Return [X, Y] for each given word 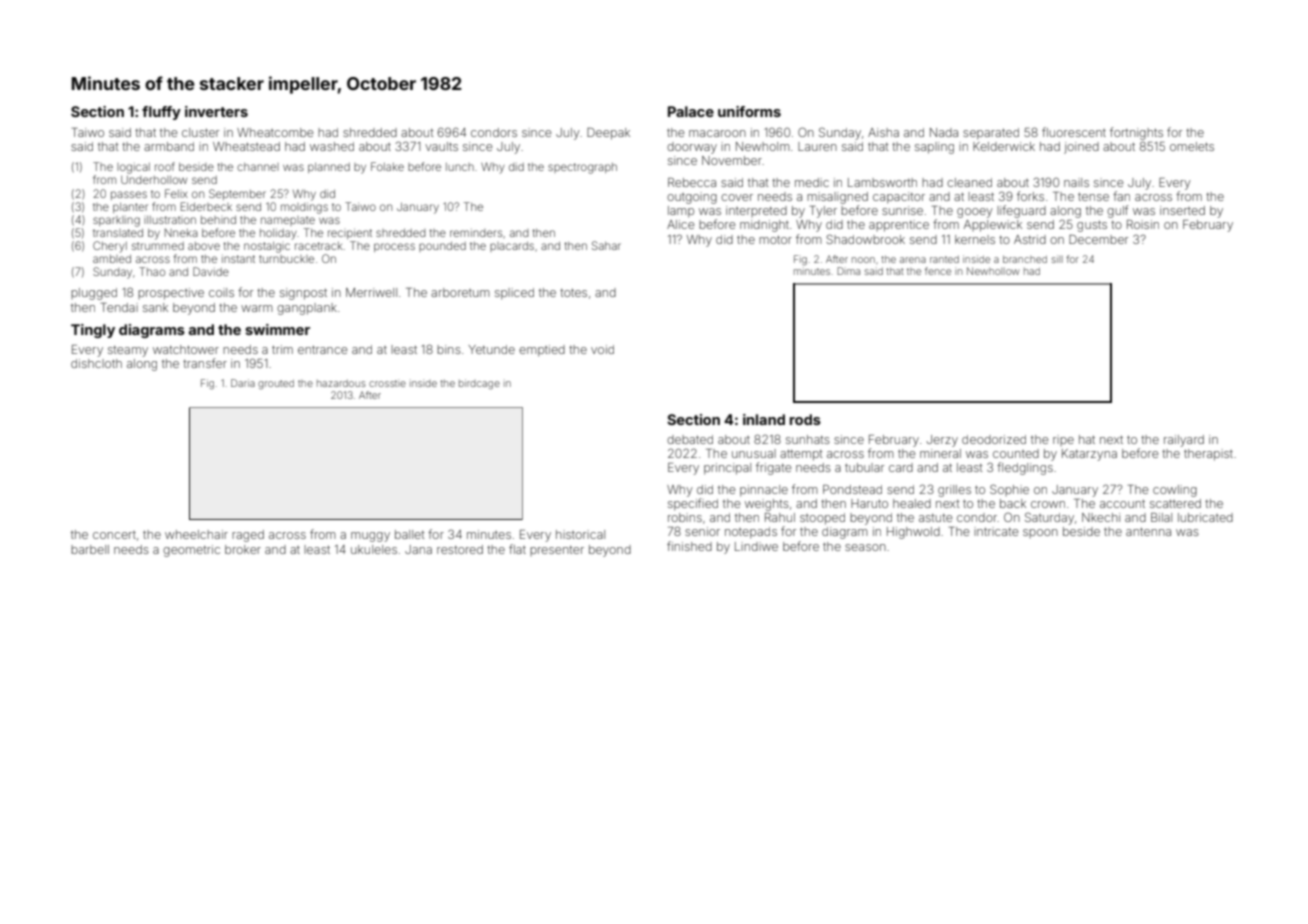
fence [938, 271]
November [732, 160]
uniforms [749, 111]
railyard [1184, 441]
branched [1025, 259]
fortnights [1136, 133]
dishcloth [96, 363]
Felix [176, 193]
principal [727, 469]
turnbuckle [286, 259]
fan [1121, 196]
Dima [848, 271]
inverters [216, 111]
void [602, 349]
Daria [243, 383]
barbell [90, 549]
